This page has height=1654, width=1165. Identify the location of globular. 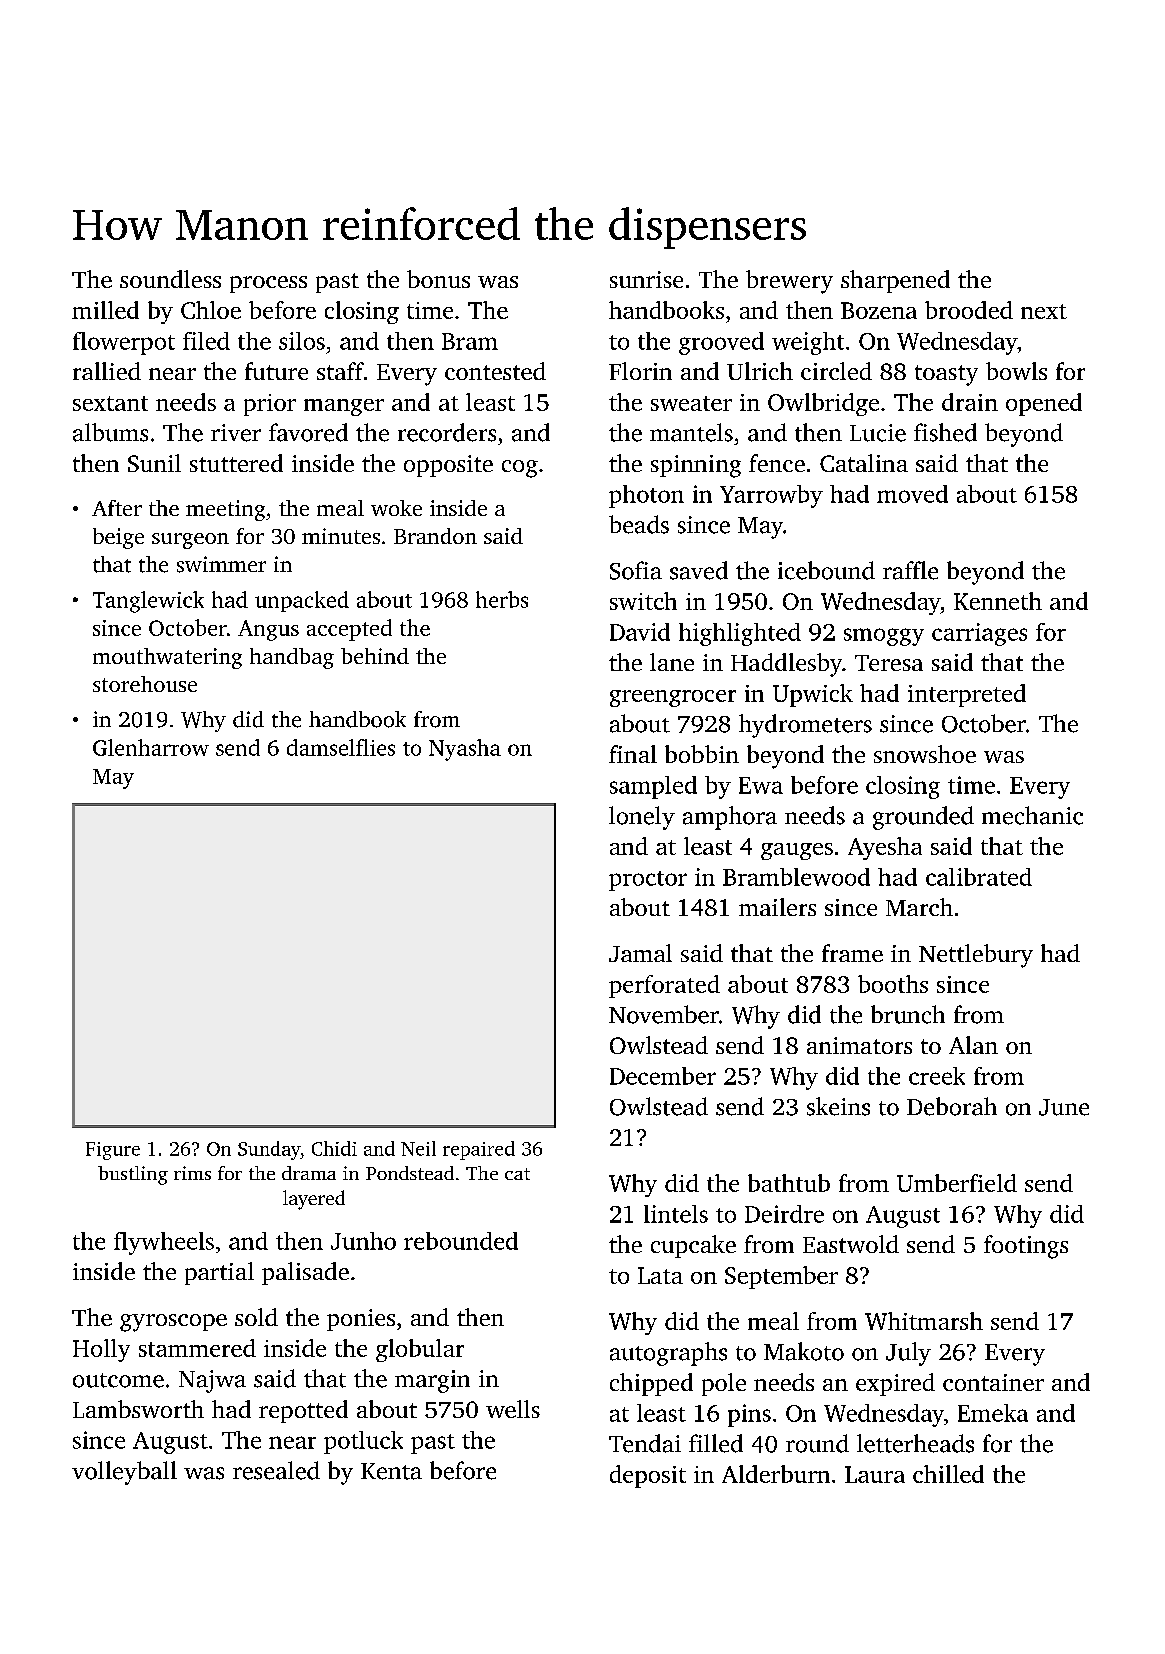
(420, 1350).
